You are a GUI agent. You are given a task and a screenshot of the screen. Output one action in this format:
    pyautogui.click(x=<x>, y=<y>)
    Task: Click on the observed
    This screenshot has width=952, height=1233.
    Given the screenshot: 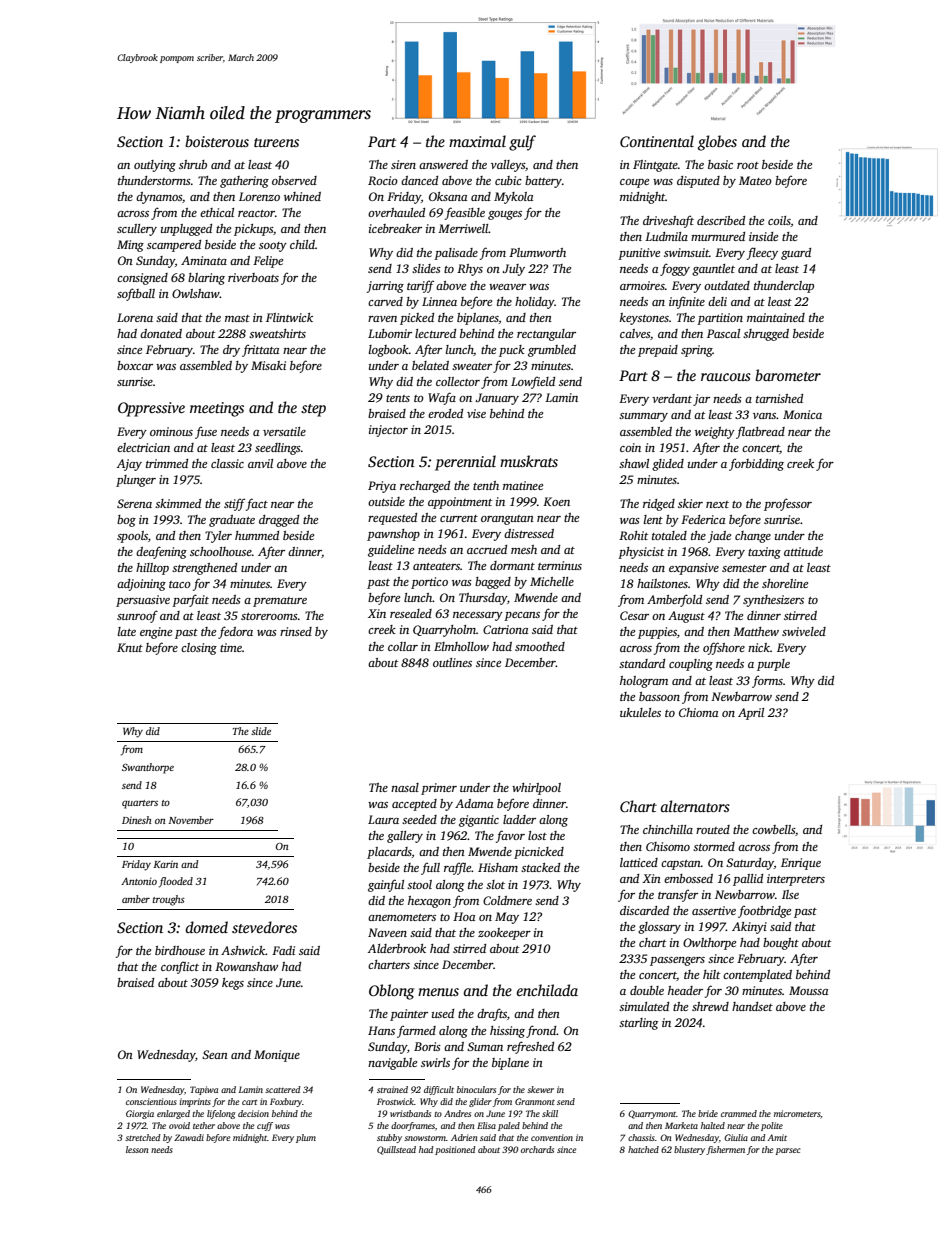 What is the action you would take?
    pyautogui.click(x=294, y=180)
